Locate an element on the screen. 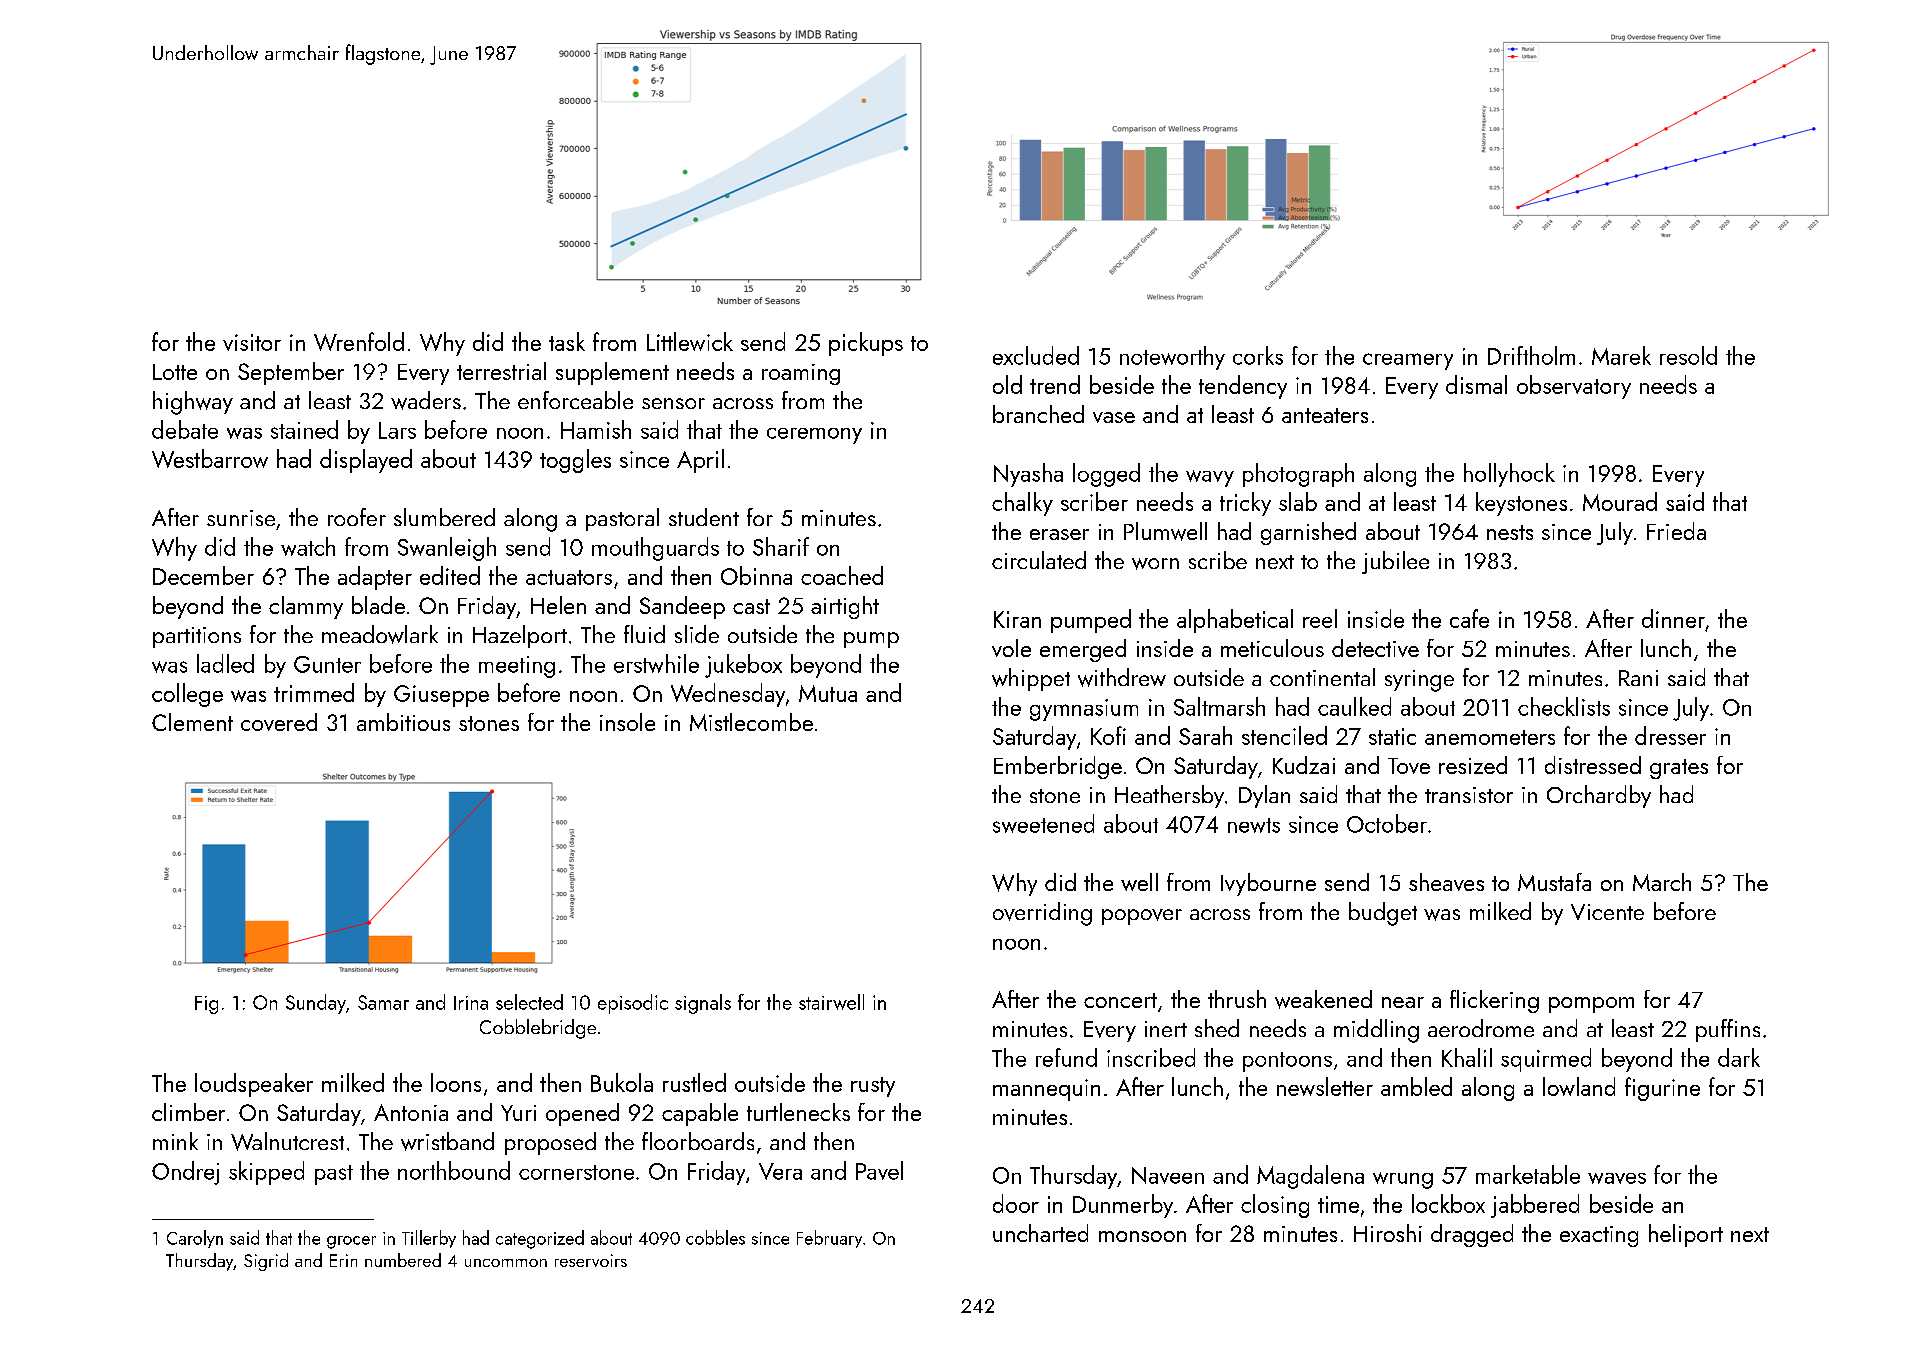 This screenshot has height=1359, width=1921. detective is located at coordinates (1375, 648).
